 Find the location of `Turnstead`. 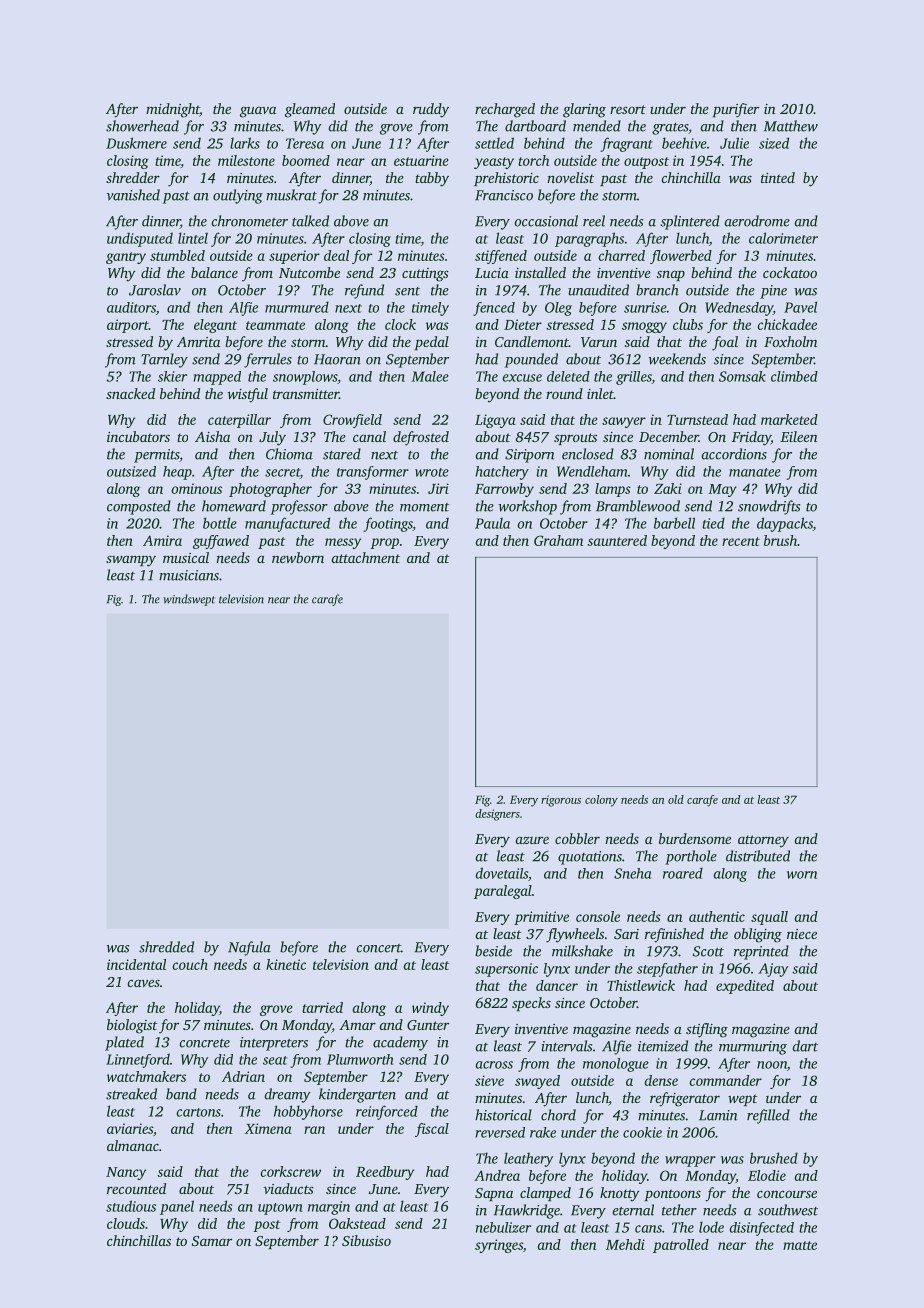

Turnstead is located at coordinates (697, 419).
